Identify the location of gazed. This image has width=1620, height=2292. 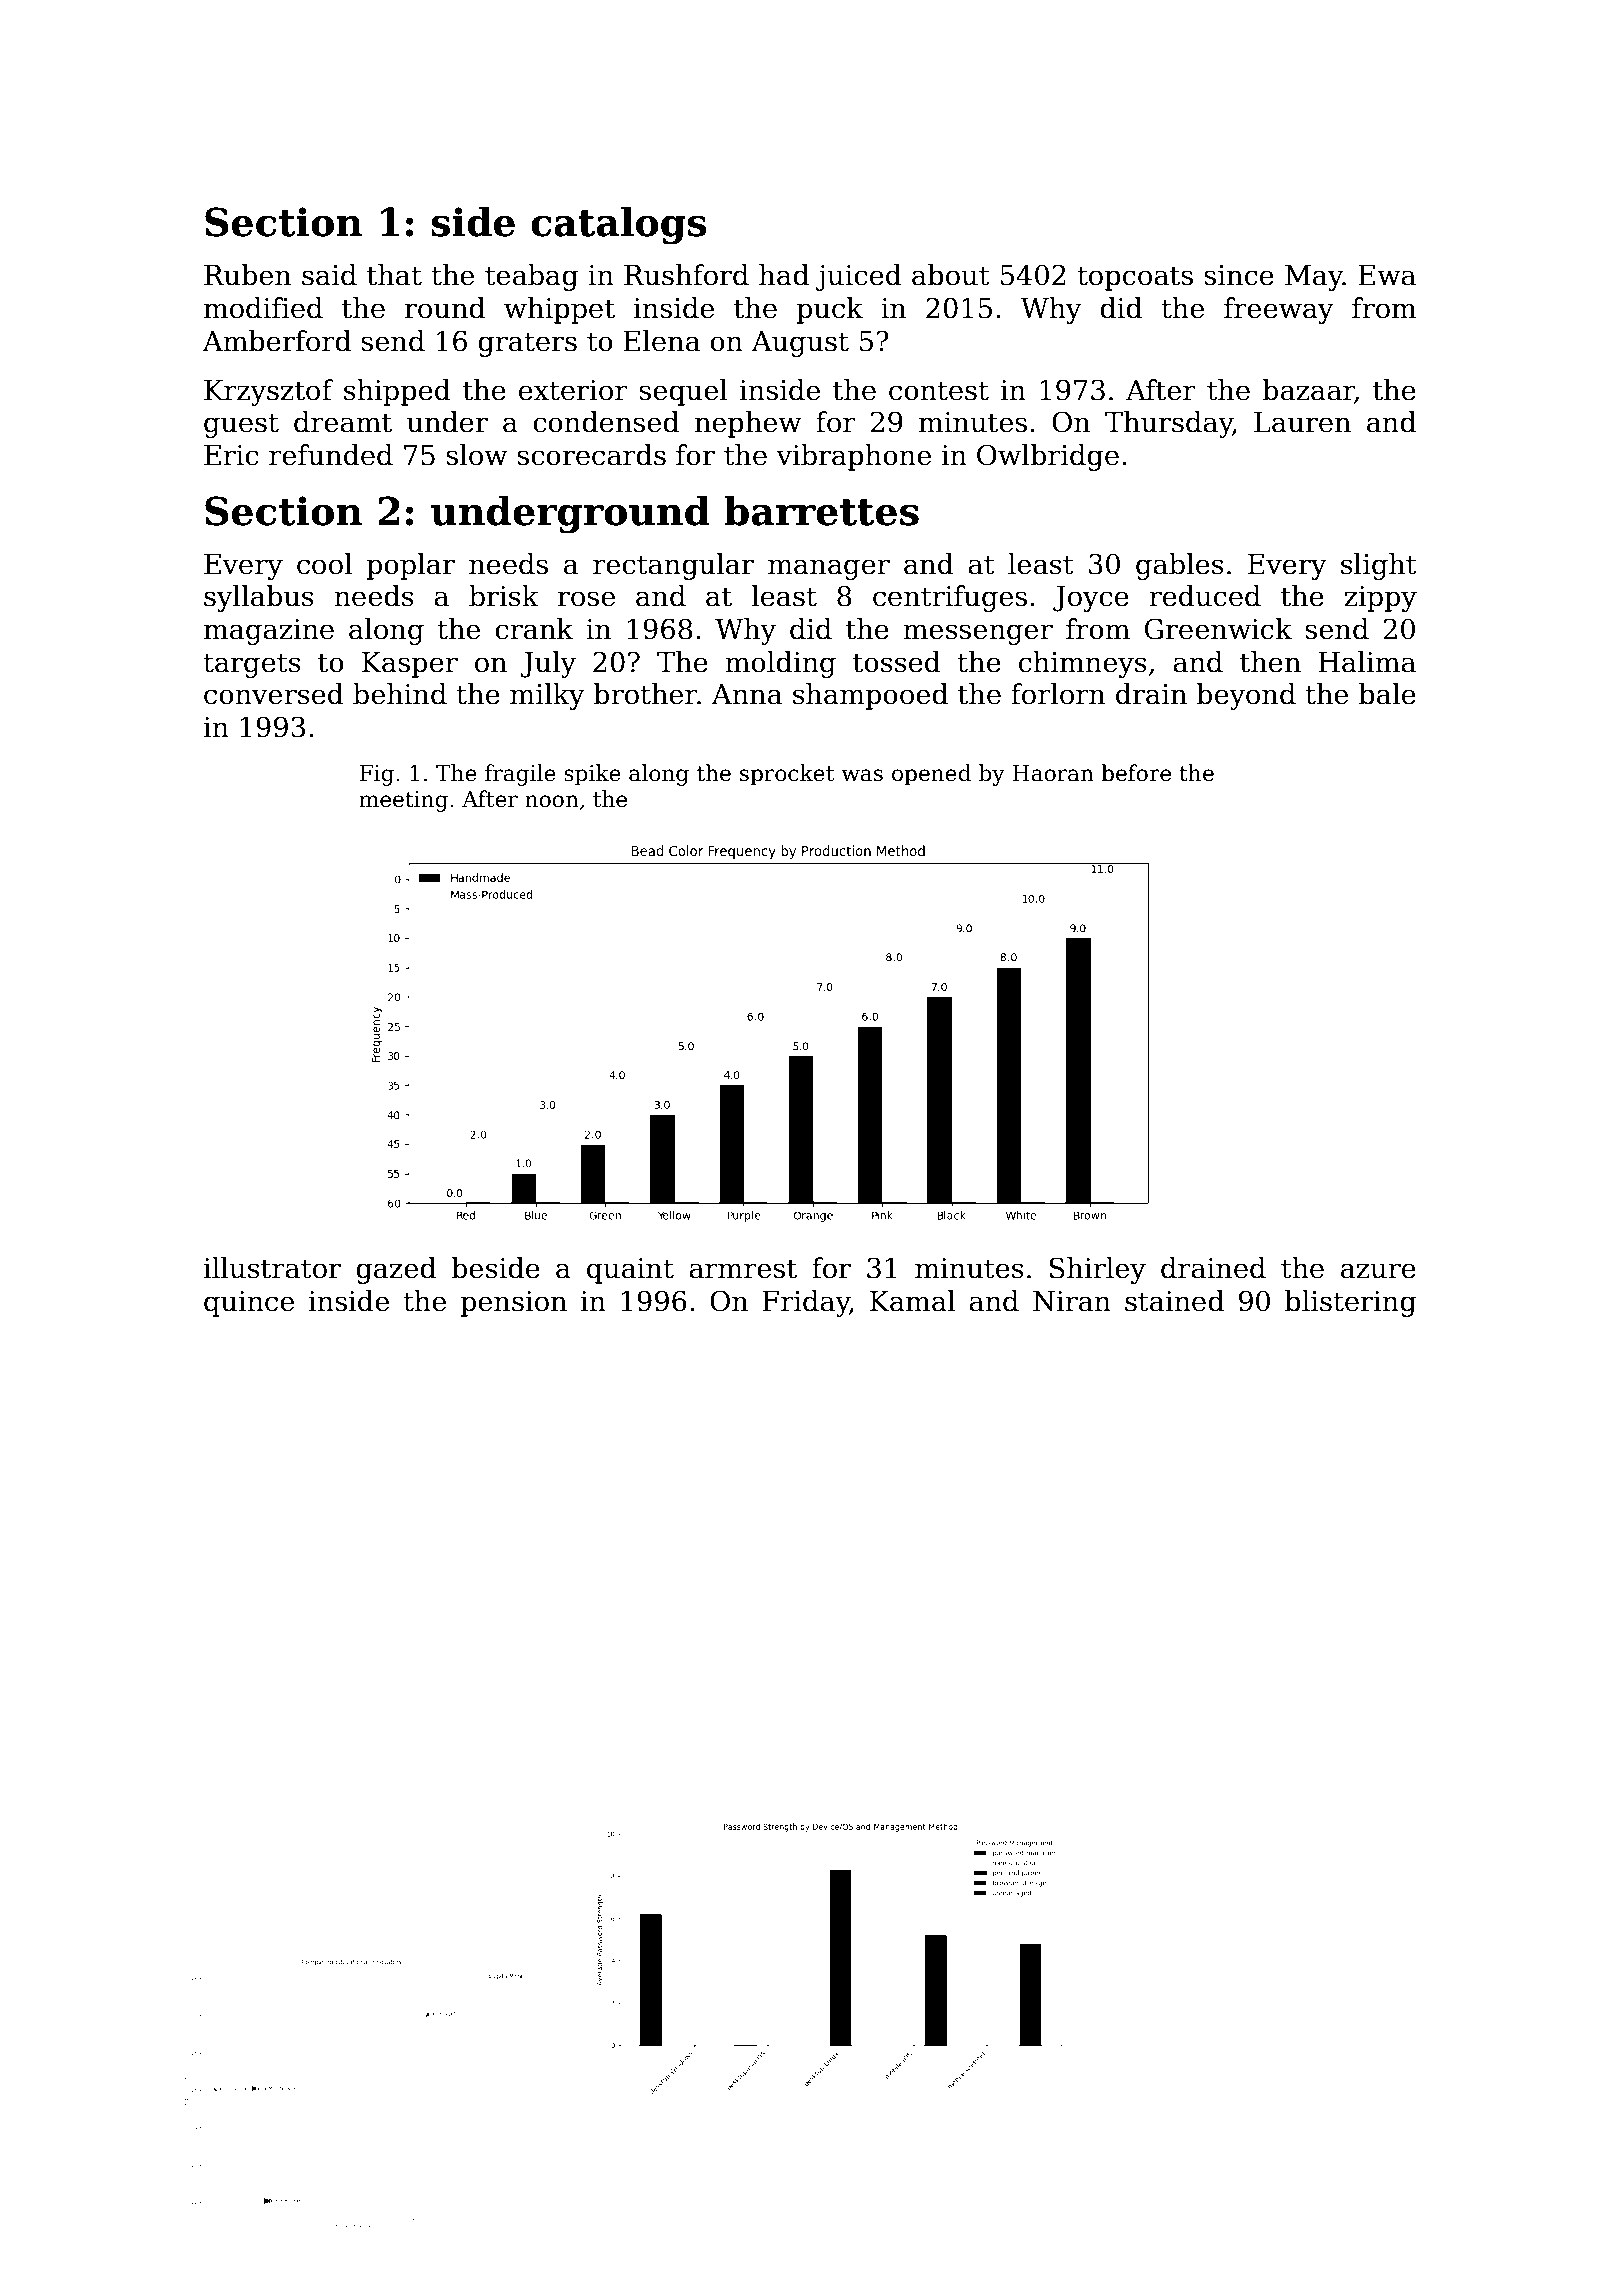
(396, 1270).
